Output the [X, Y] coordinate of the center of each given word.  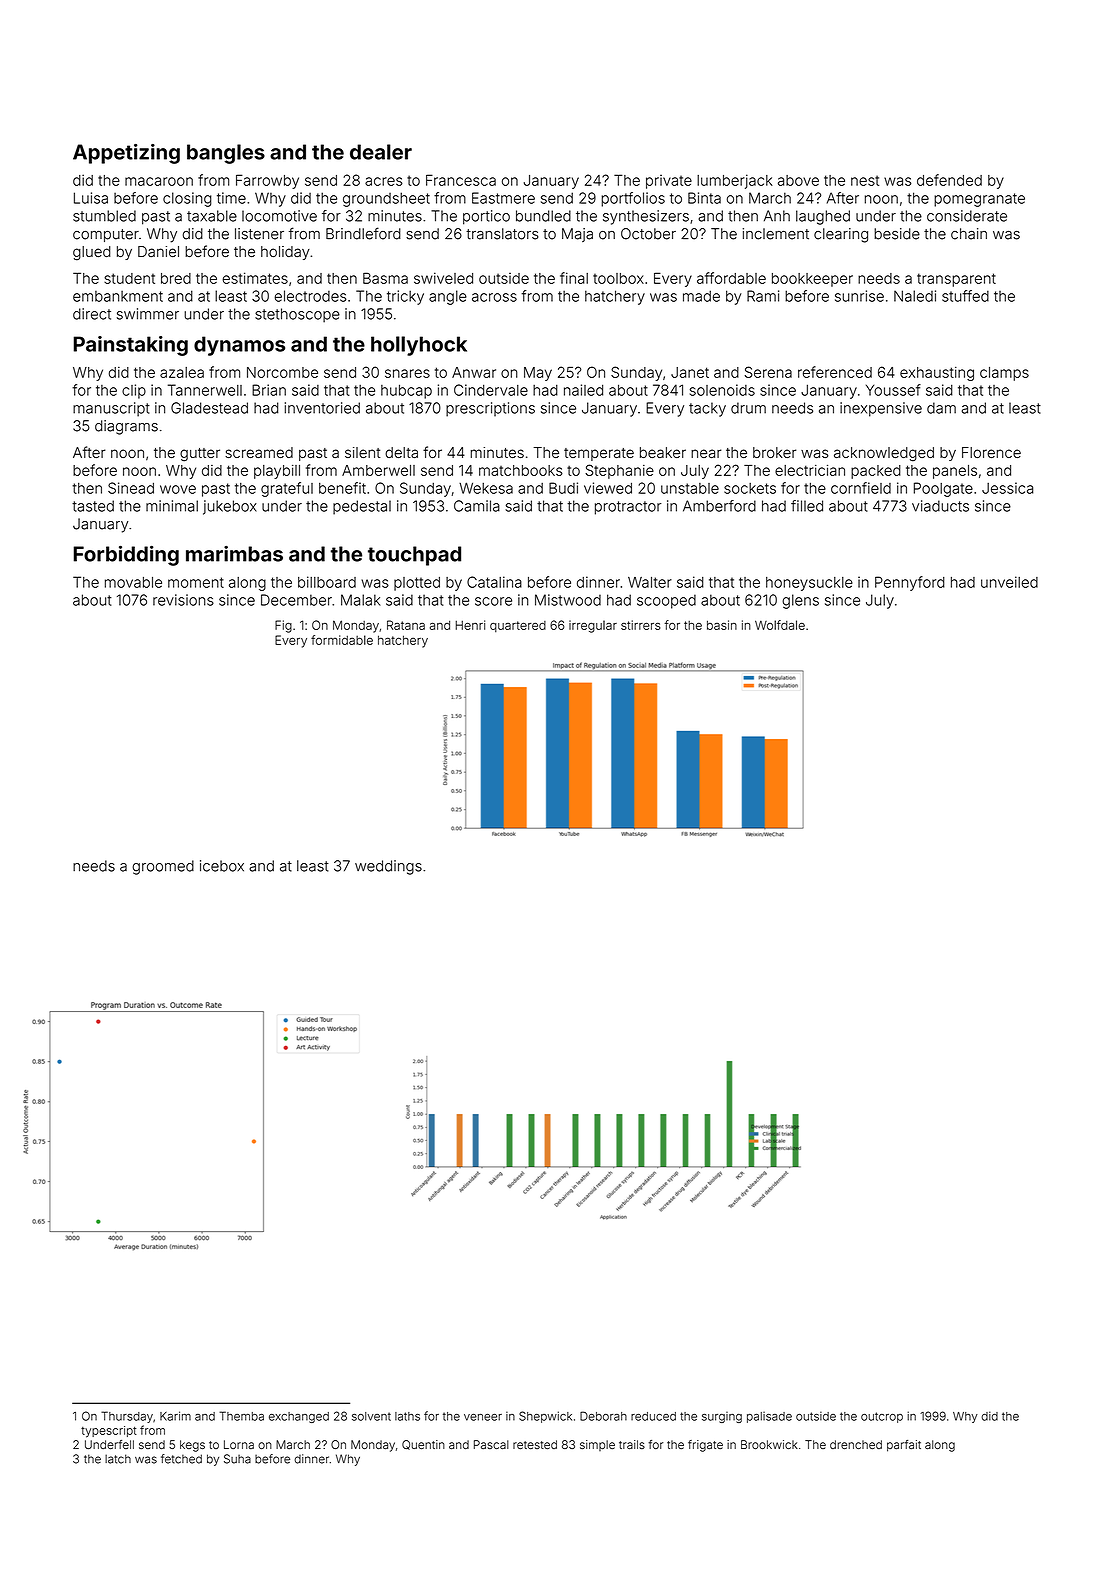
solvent [371, 1416]
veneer [483, 1417]
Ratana [406, 625]
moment [196, 582]
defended [949, 180]
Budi [563, 488]
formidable [342, 640]
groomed [163, 867]
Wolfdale [780, 625]
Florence [991, 452]
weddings [388, 867]
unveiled [1009, 582]
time [231, 198]
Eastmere [503, 198]
